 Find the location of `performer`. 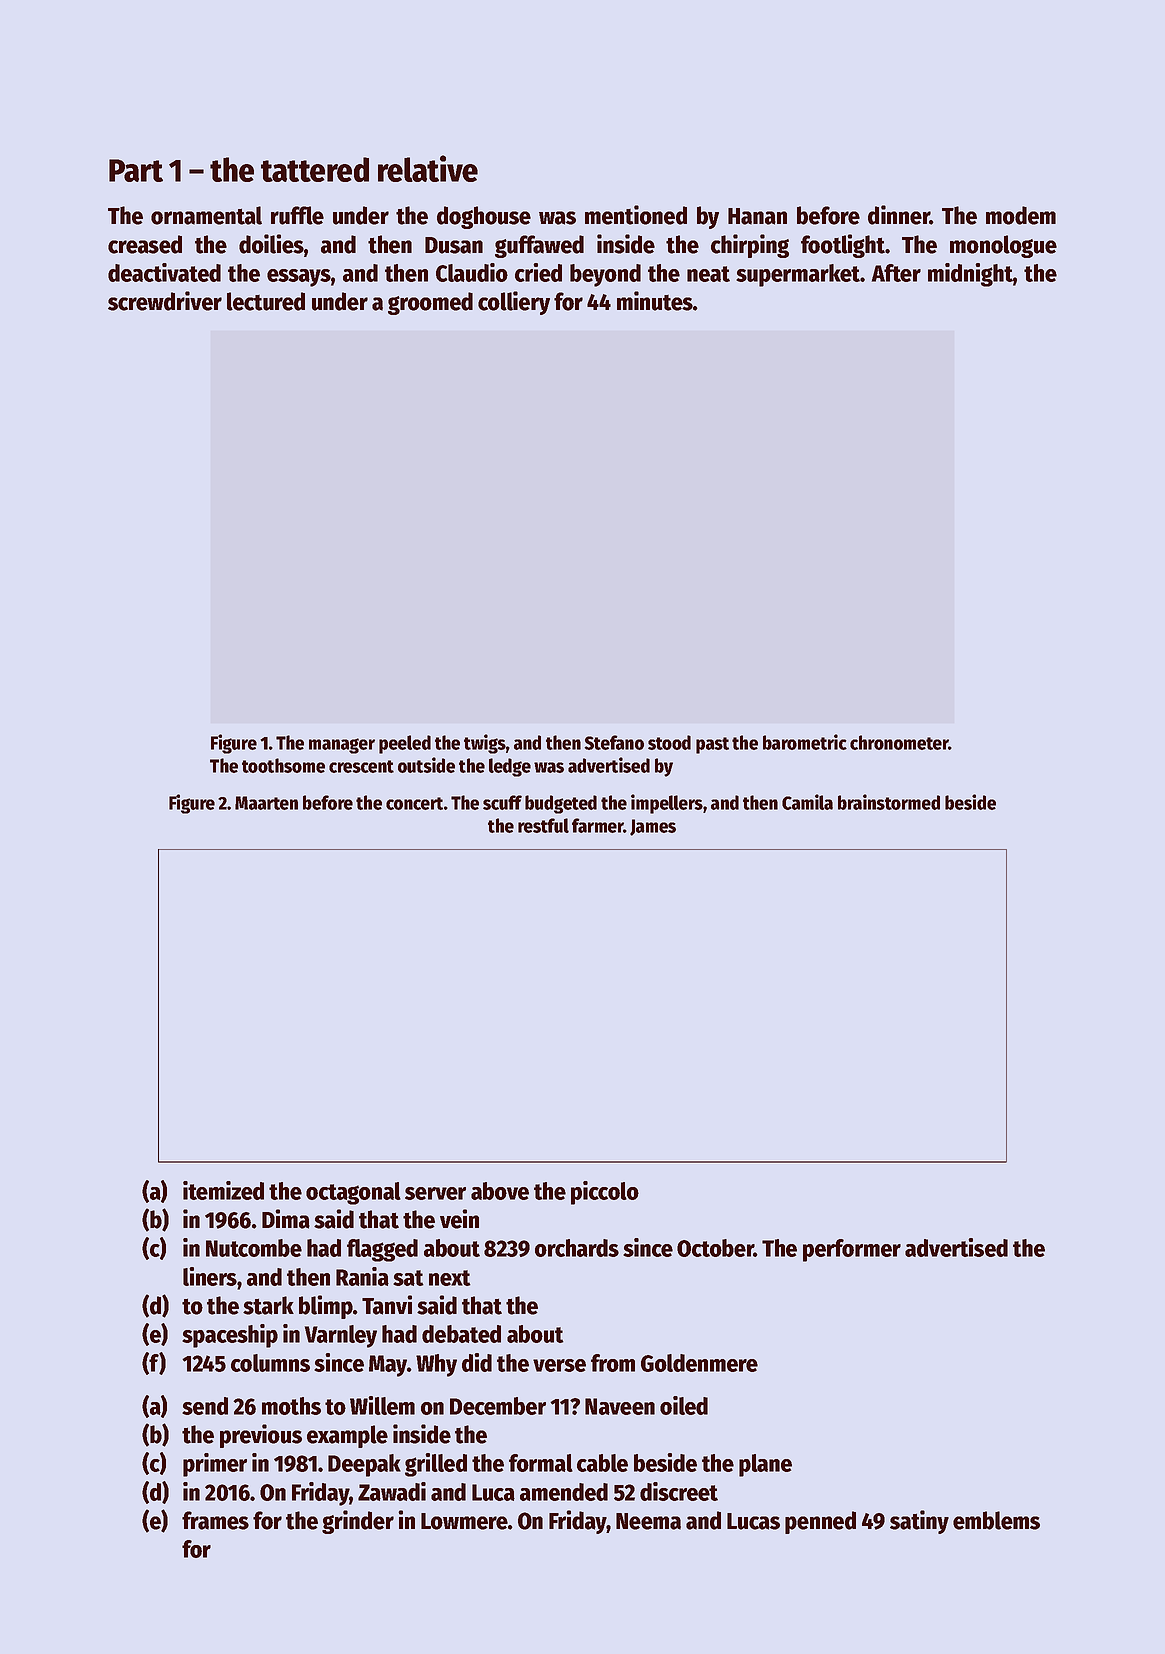

performer is located at coordinates (852, 1250).
